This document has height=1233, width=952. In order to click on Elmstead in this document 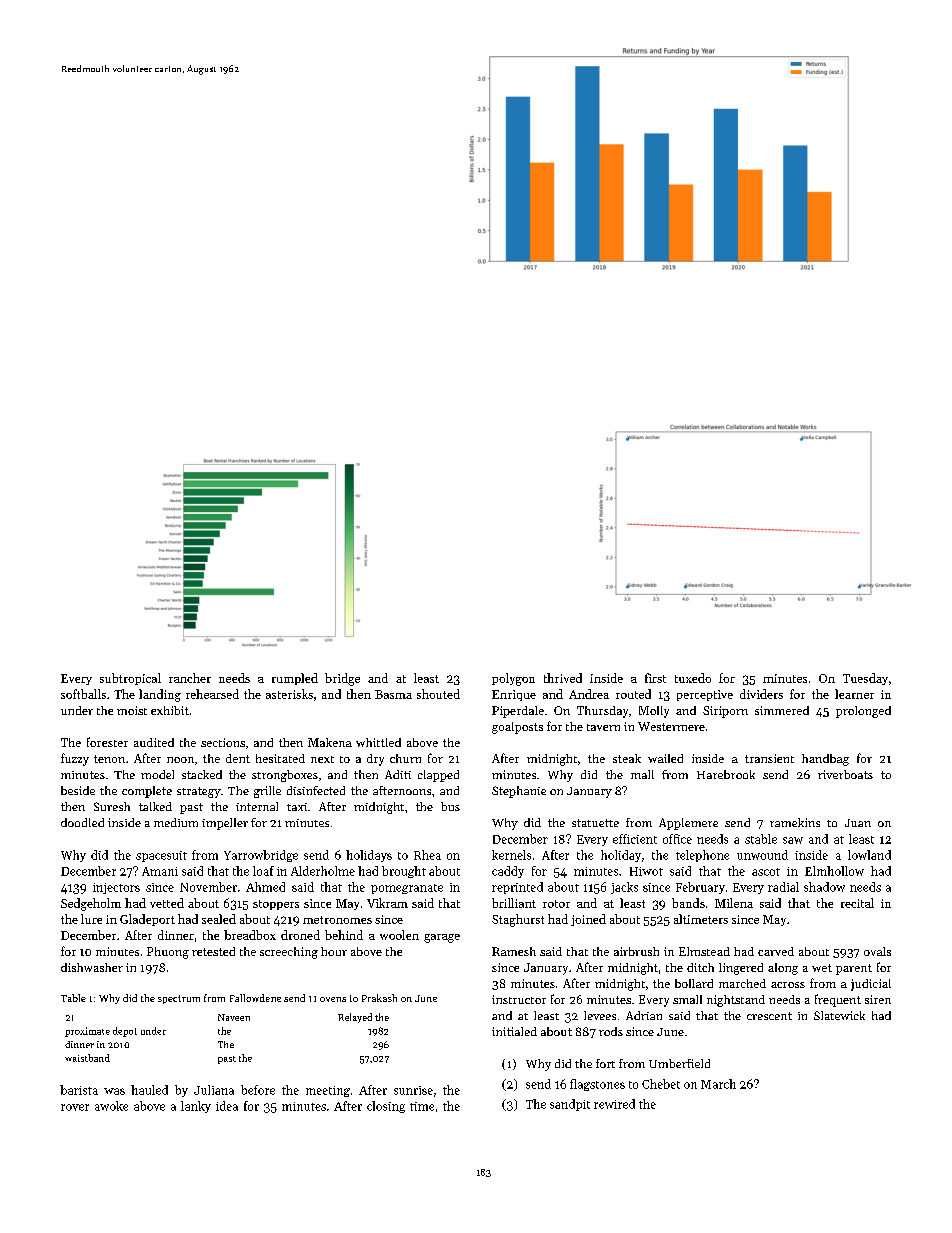, I will do `click(704, 951)`.
